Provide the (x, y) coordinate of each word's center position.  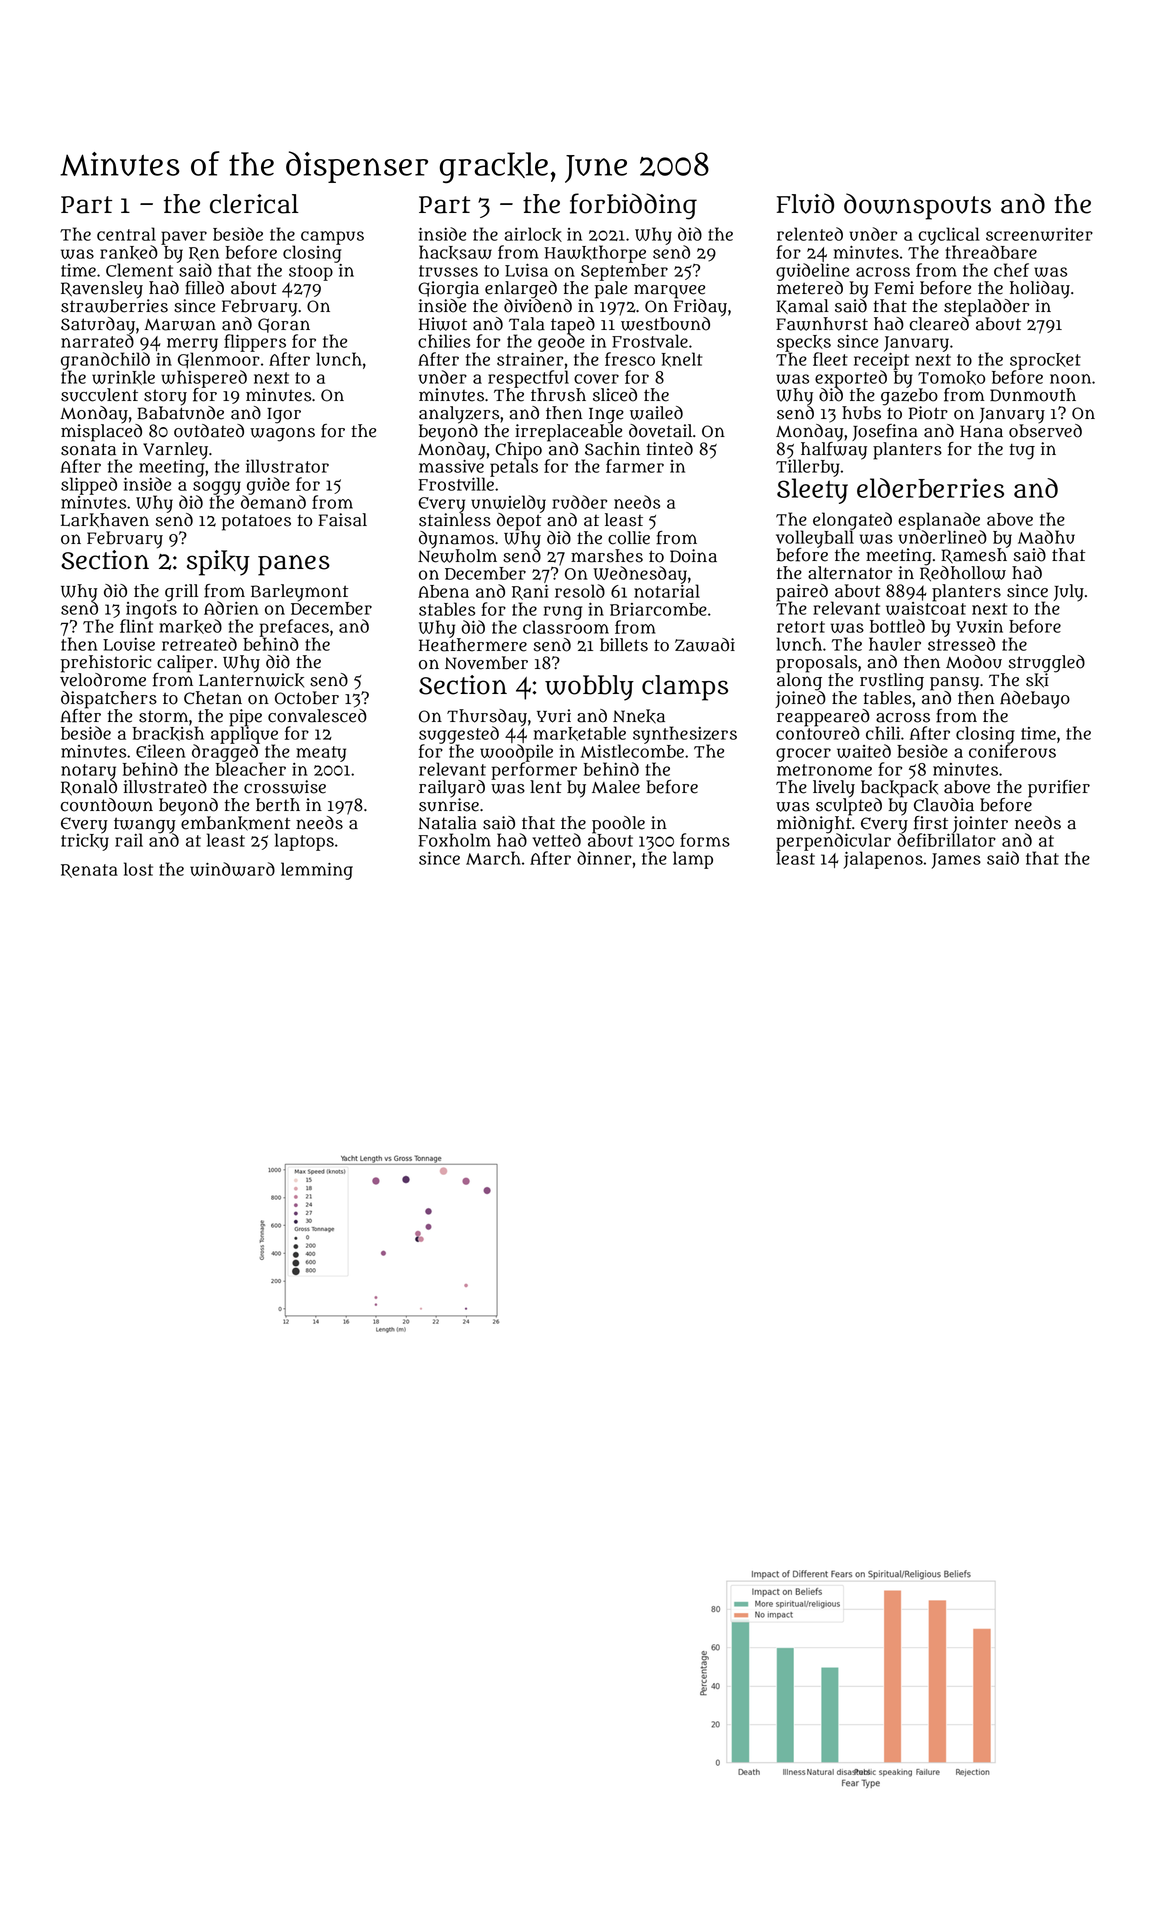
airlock (533, 234)
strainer (530, 359)
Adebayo (1035, 700)
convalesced (317, 716)
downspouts (917, 206)
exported (851, 379)
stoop (311, 273)
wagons (282, 434)
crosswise (285, 787)
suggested (459, 735)
